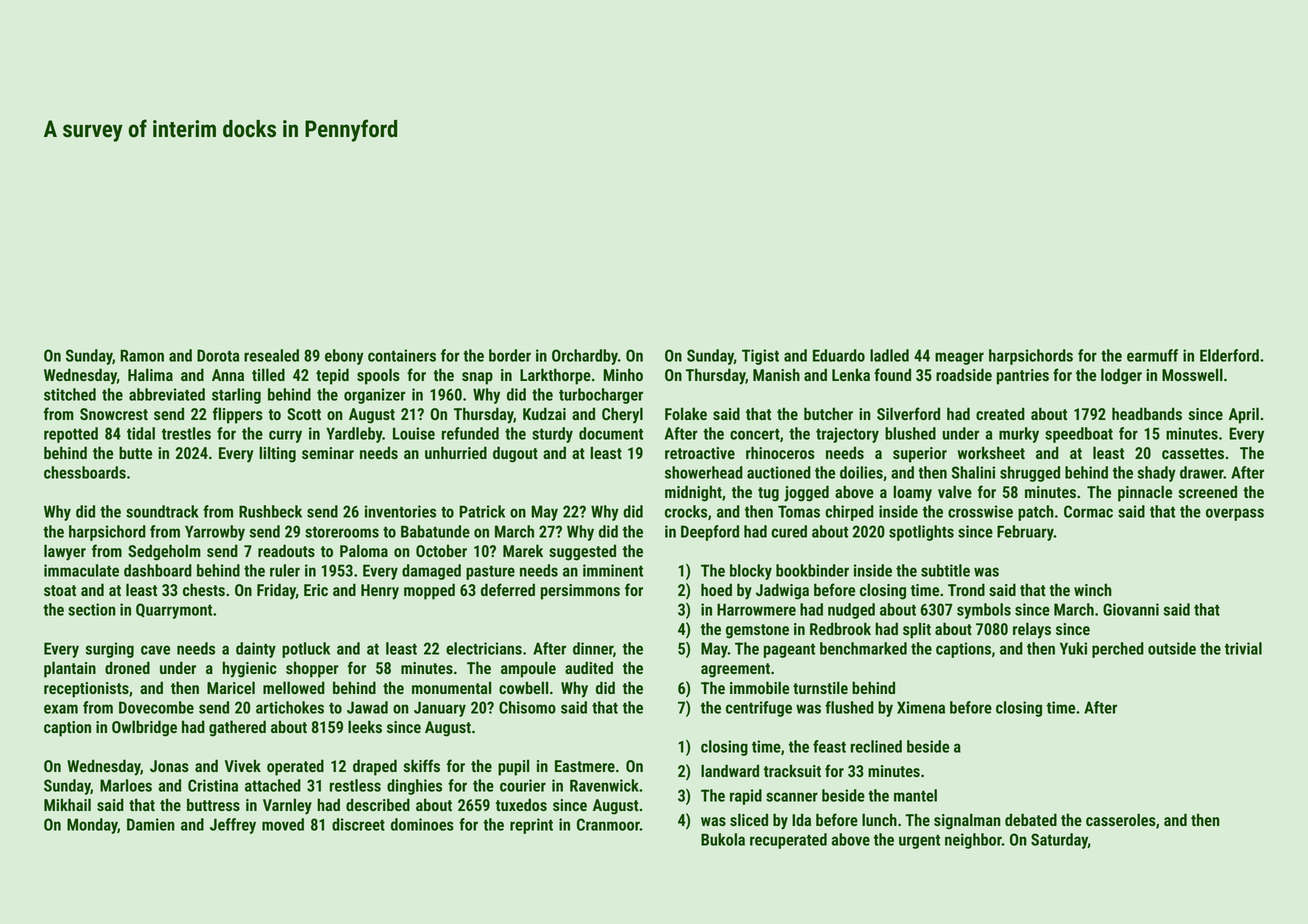 Image resolution: width=1308 pixels, height=924 pixels. I want to click on Eastmere, so click(585, 766).
